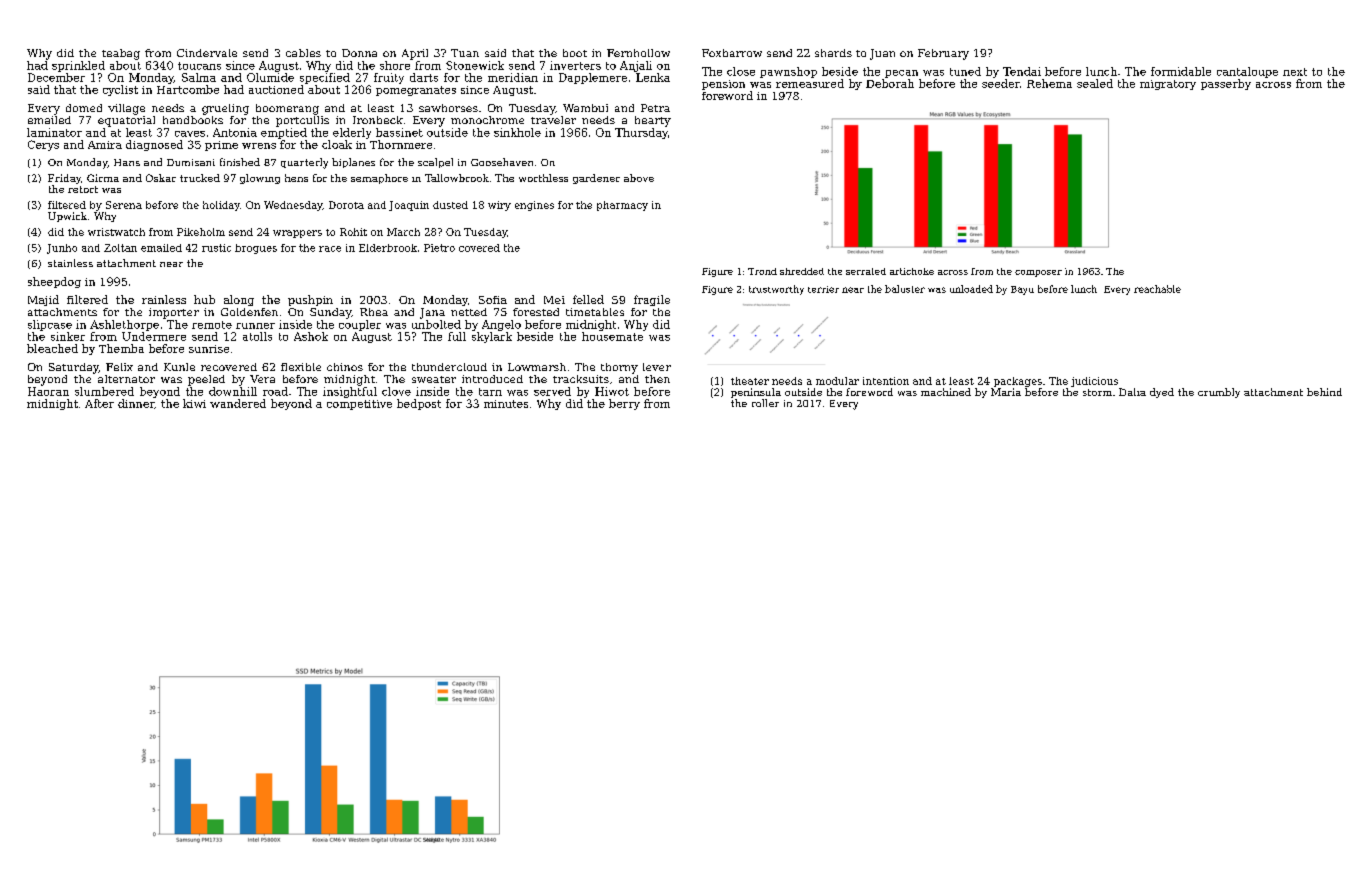 This screenshot has width=1372, height=887. Describe the element at coordinates (1022, 290) in the screenshot. I see `Bayu` at that location.
